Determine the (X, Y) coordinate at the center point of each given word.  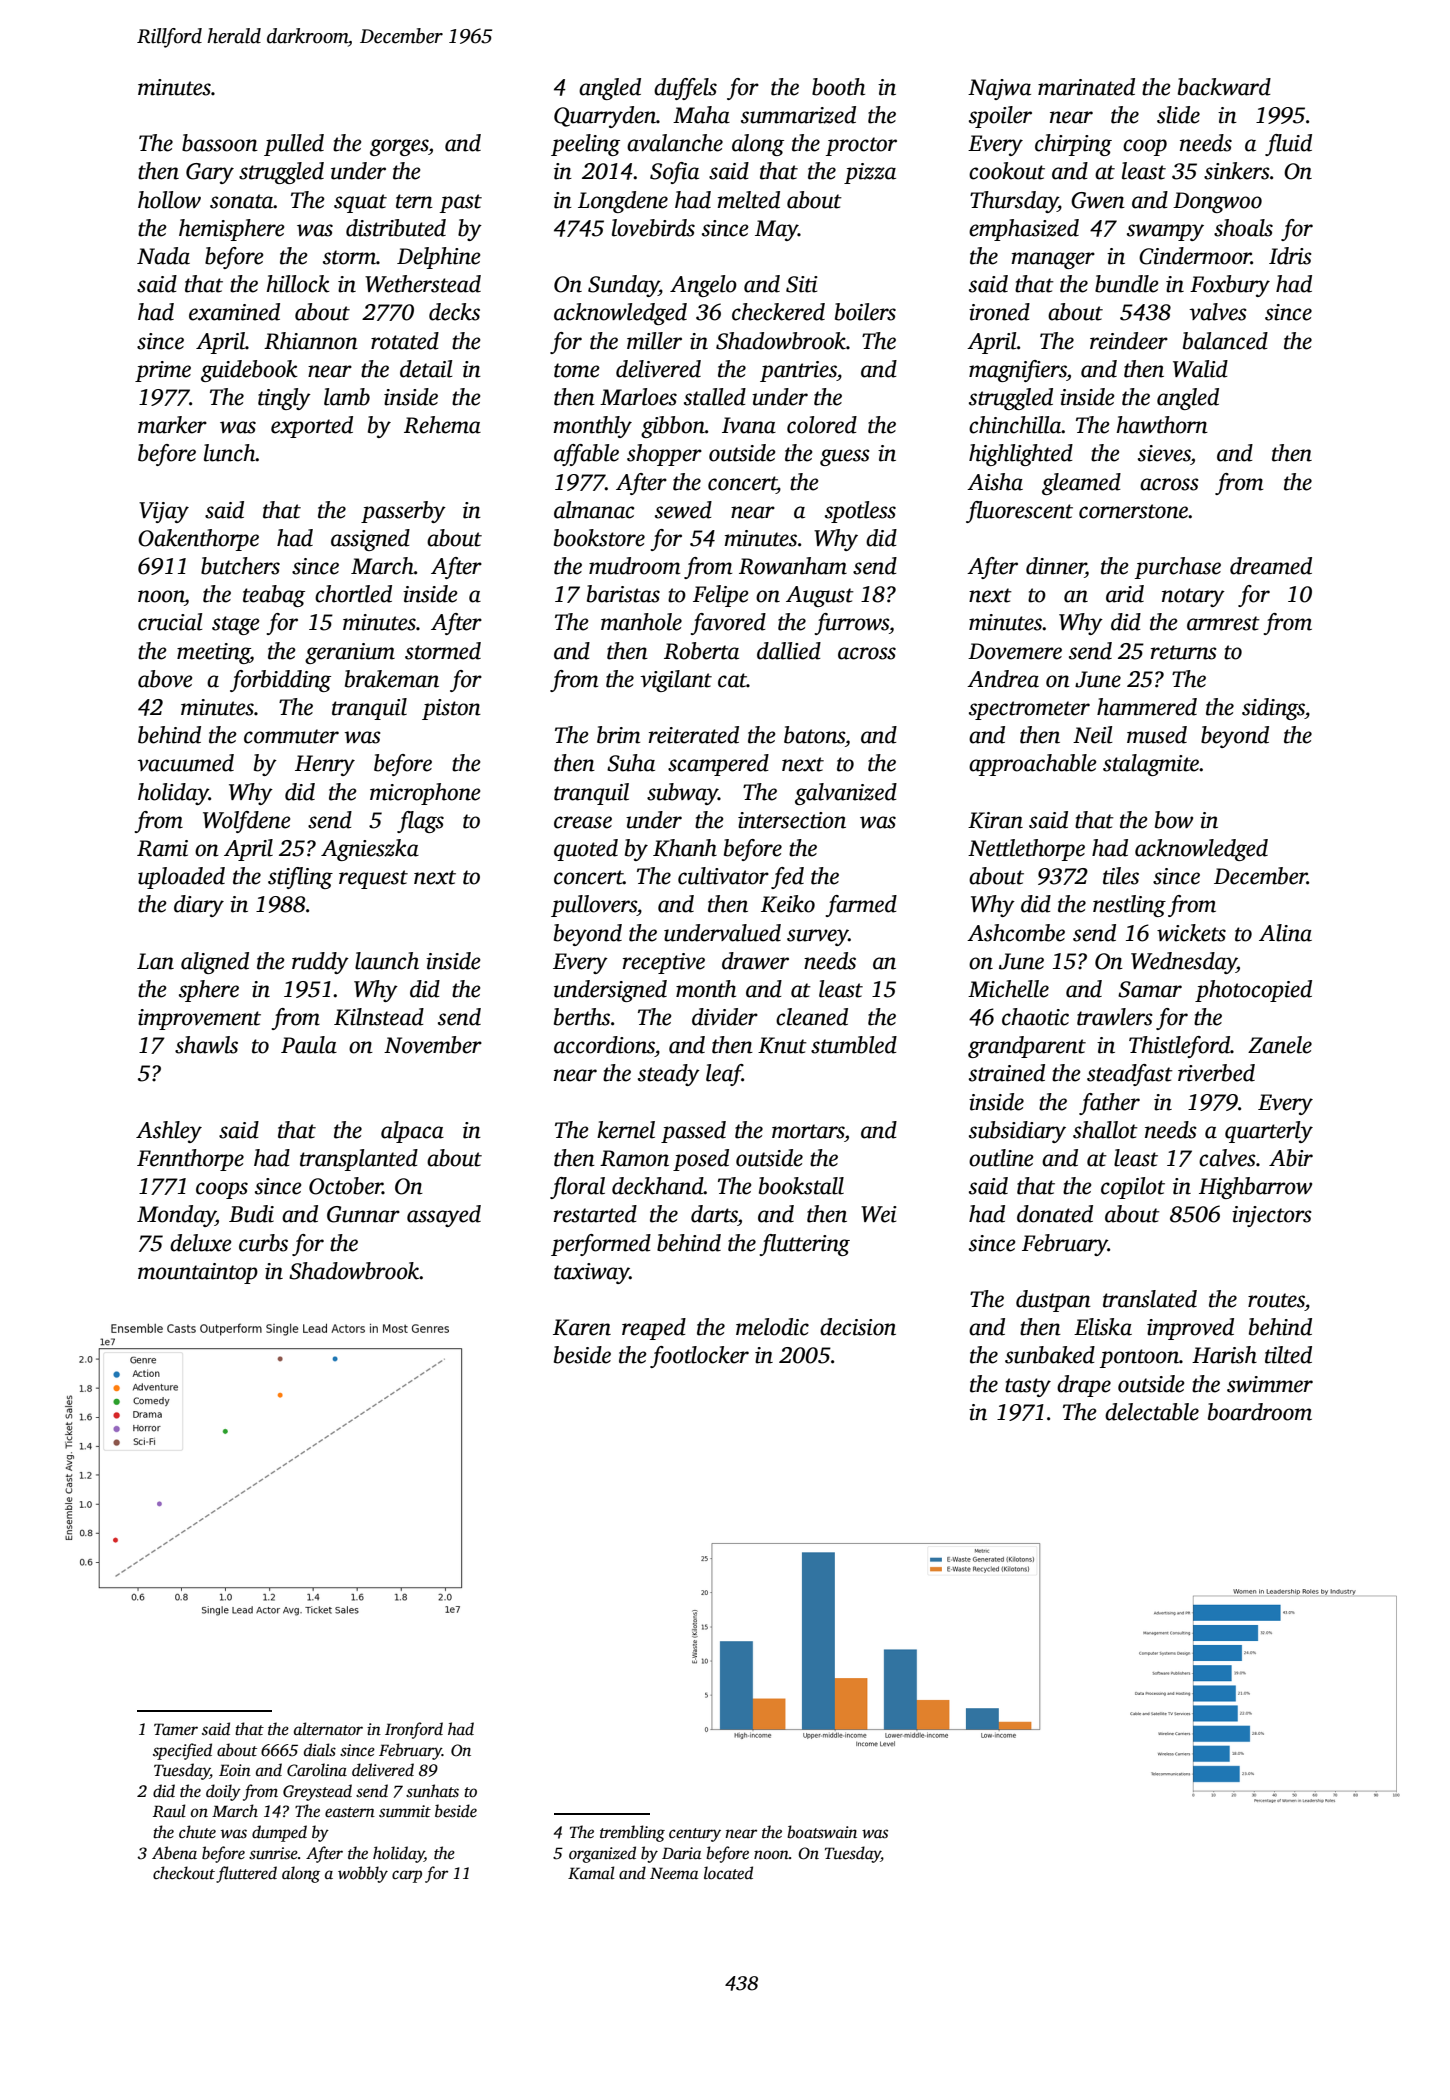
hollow (169, 200)
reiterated (694, 735)
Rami (162, 848)
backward (1224, 87)
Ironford (414, 1730)
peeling (585, 145)
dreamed (1271, 566)
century (695, 1835)
